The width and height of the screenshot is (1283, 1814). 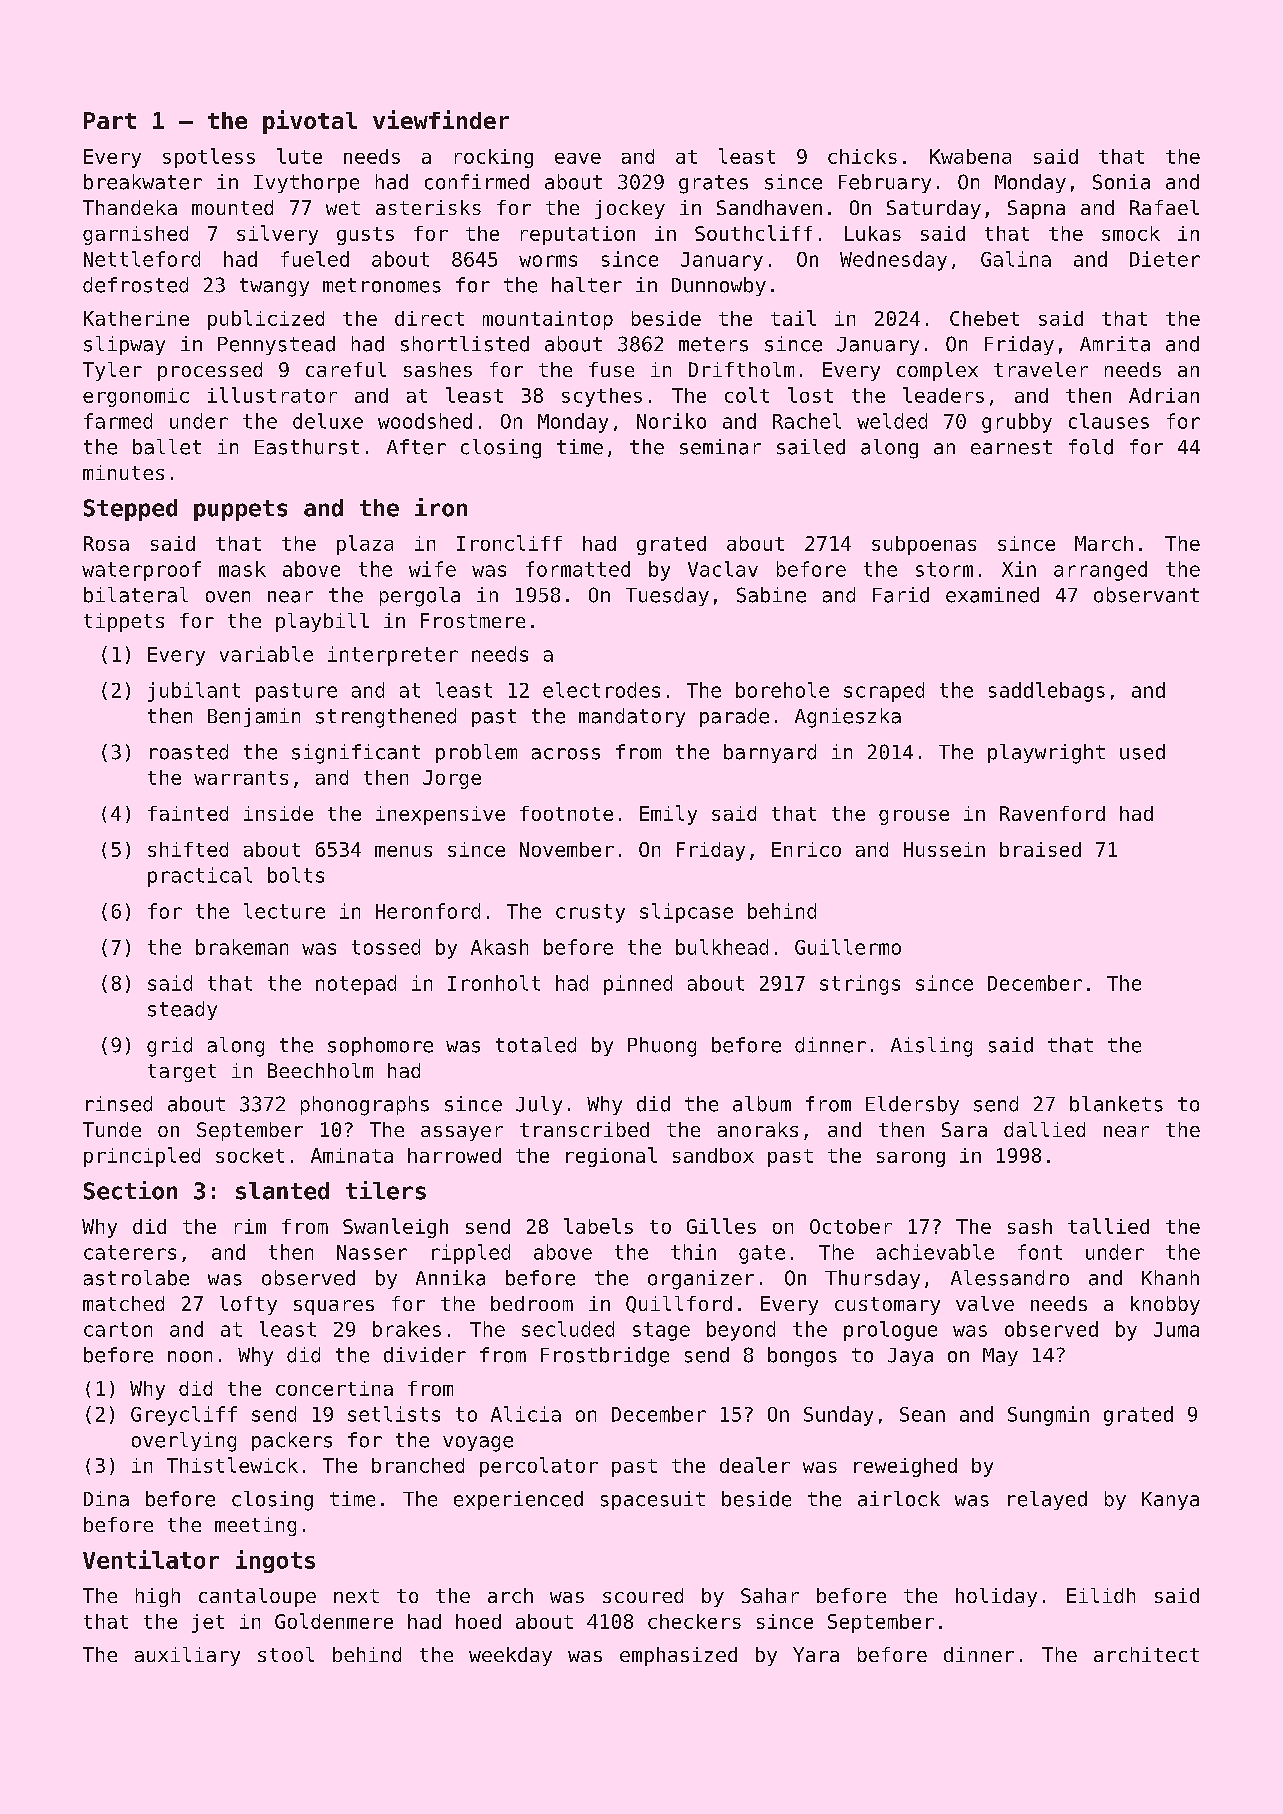 What do you see at coordinates (578, 158) in the screenshot?
I see `eave` at bounding box center [578, 158].
